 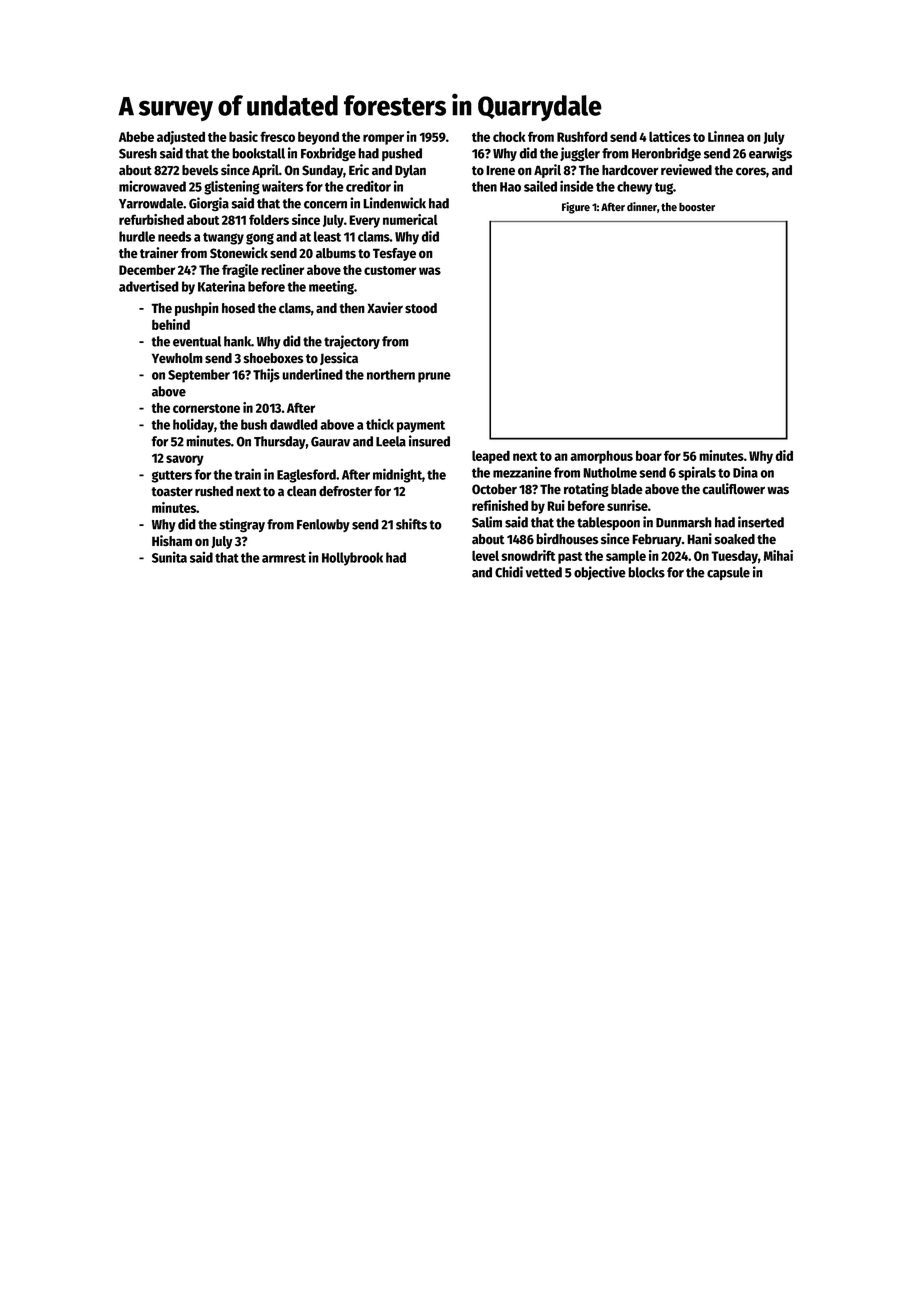 I want to click on Hisham, so click(x=172, y=540).
